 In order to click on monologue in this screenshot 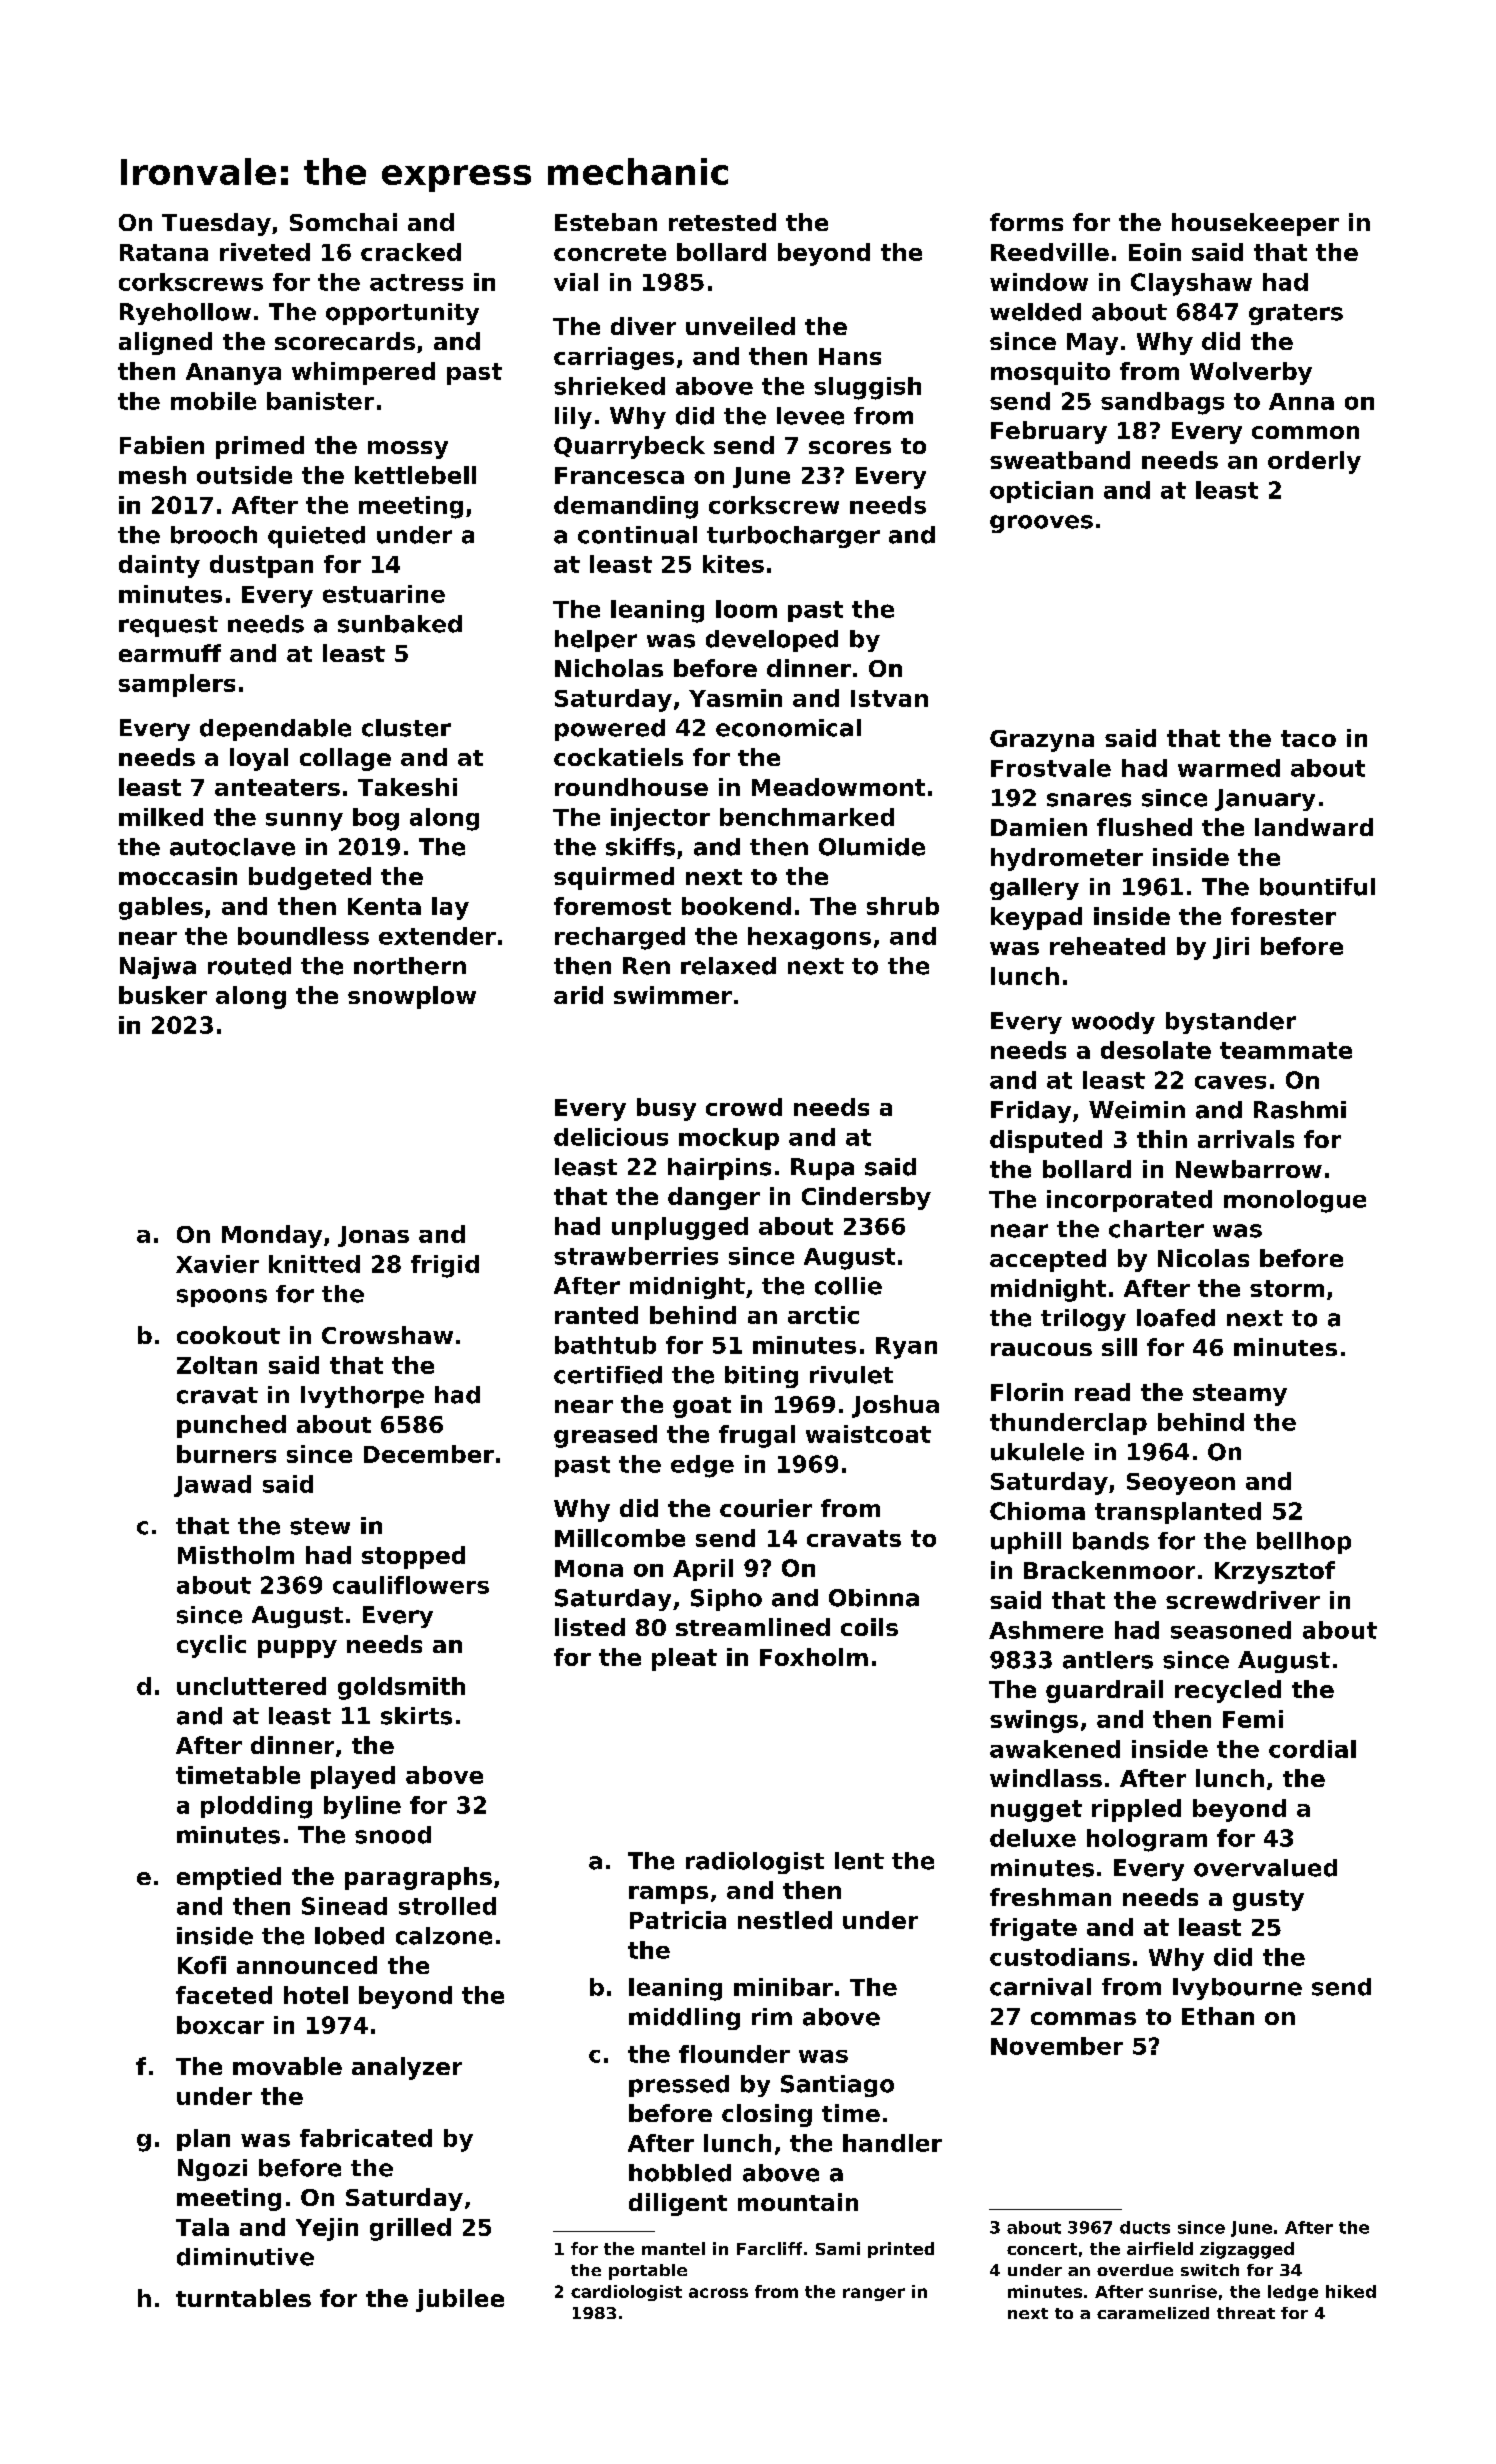, I will do `click(1295, 1201)`.
